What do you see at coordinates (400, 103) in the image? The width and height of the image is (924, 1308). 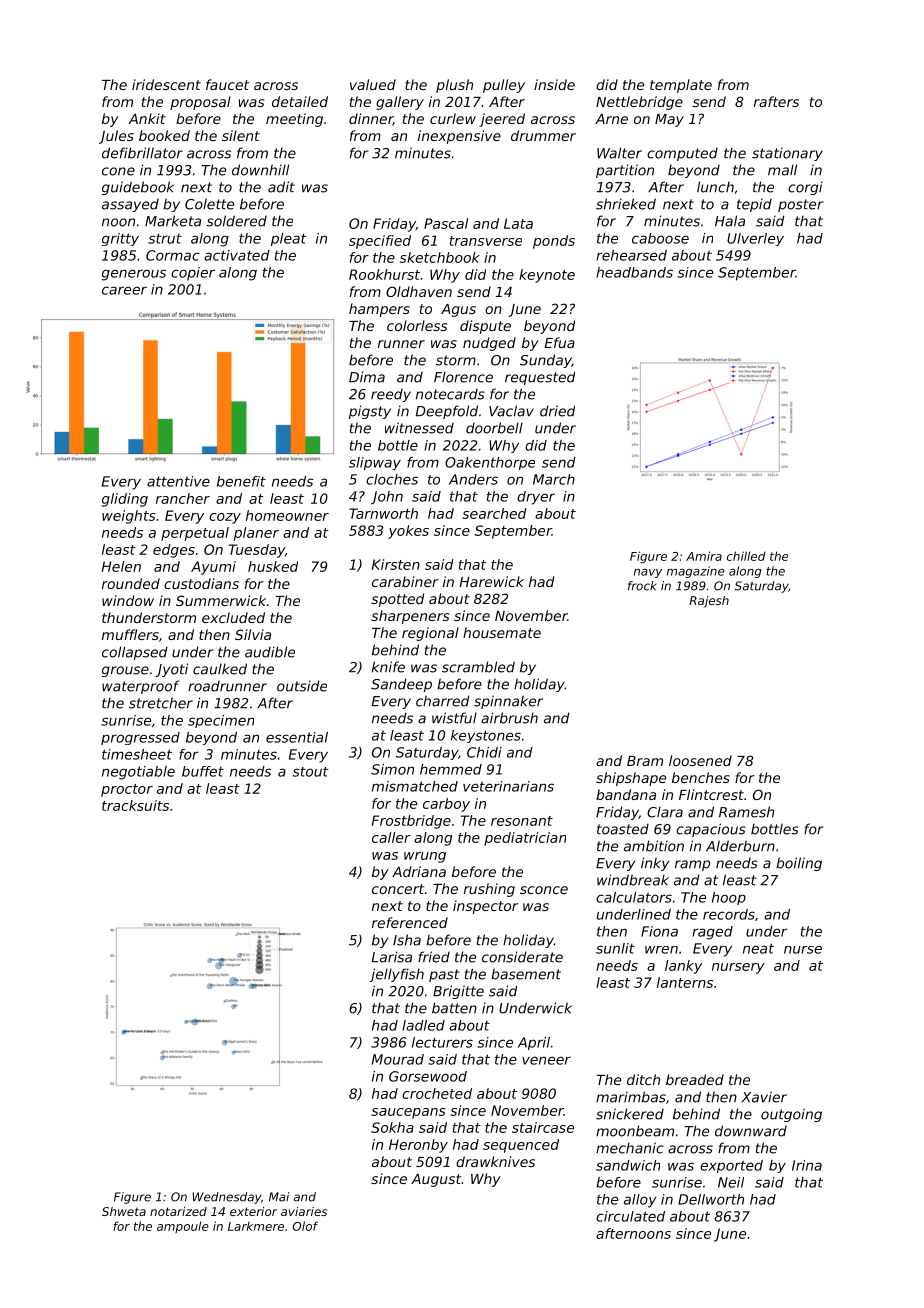 I see `gallery` at bounding box center [400, 103].
